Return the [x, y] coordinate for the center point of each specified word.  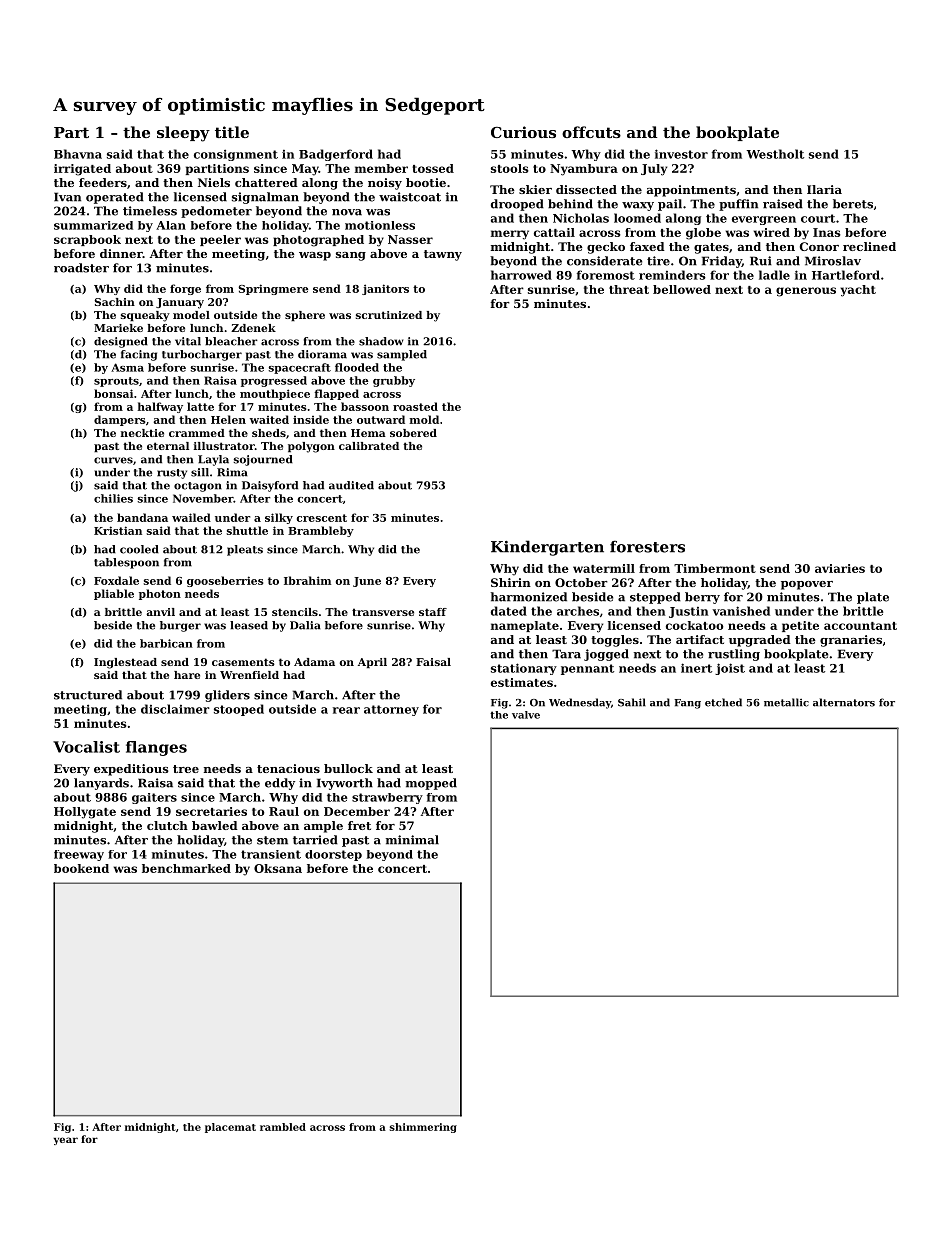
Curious [523, 132]
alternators [844, 702]
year [66, 1141]
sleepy [183, 134]
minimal [412, 840]
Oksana [278, 868]
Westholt [775, 154]
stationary [524, 669]
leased [249, 625]
